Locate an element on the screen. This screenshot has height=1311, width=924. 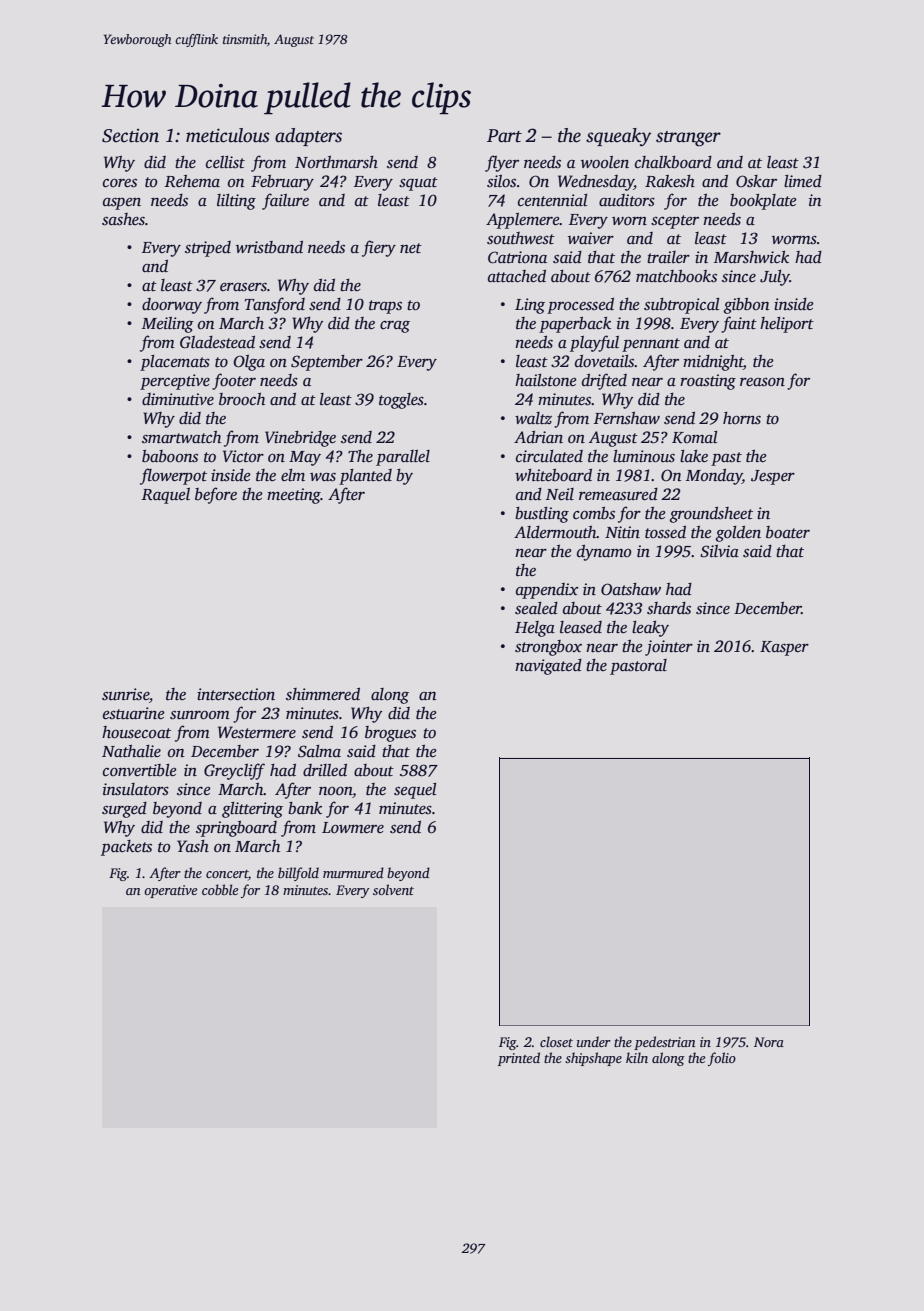
jointer is located at coordinates (669, 648).
